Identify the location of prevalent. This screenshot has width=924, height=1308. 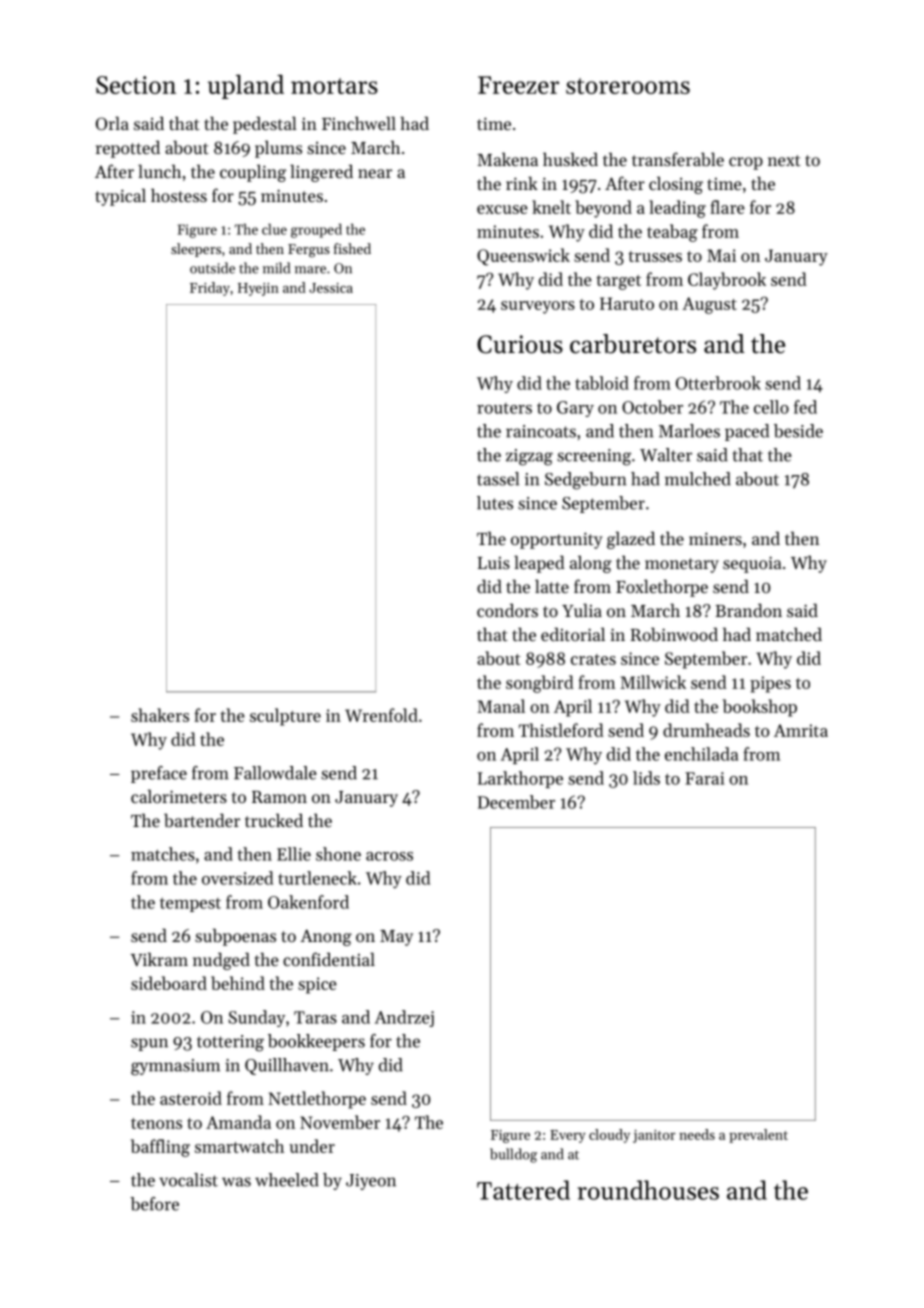
(758, 1136).
